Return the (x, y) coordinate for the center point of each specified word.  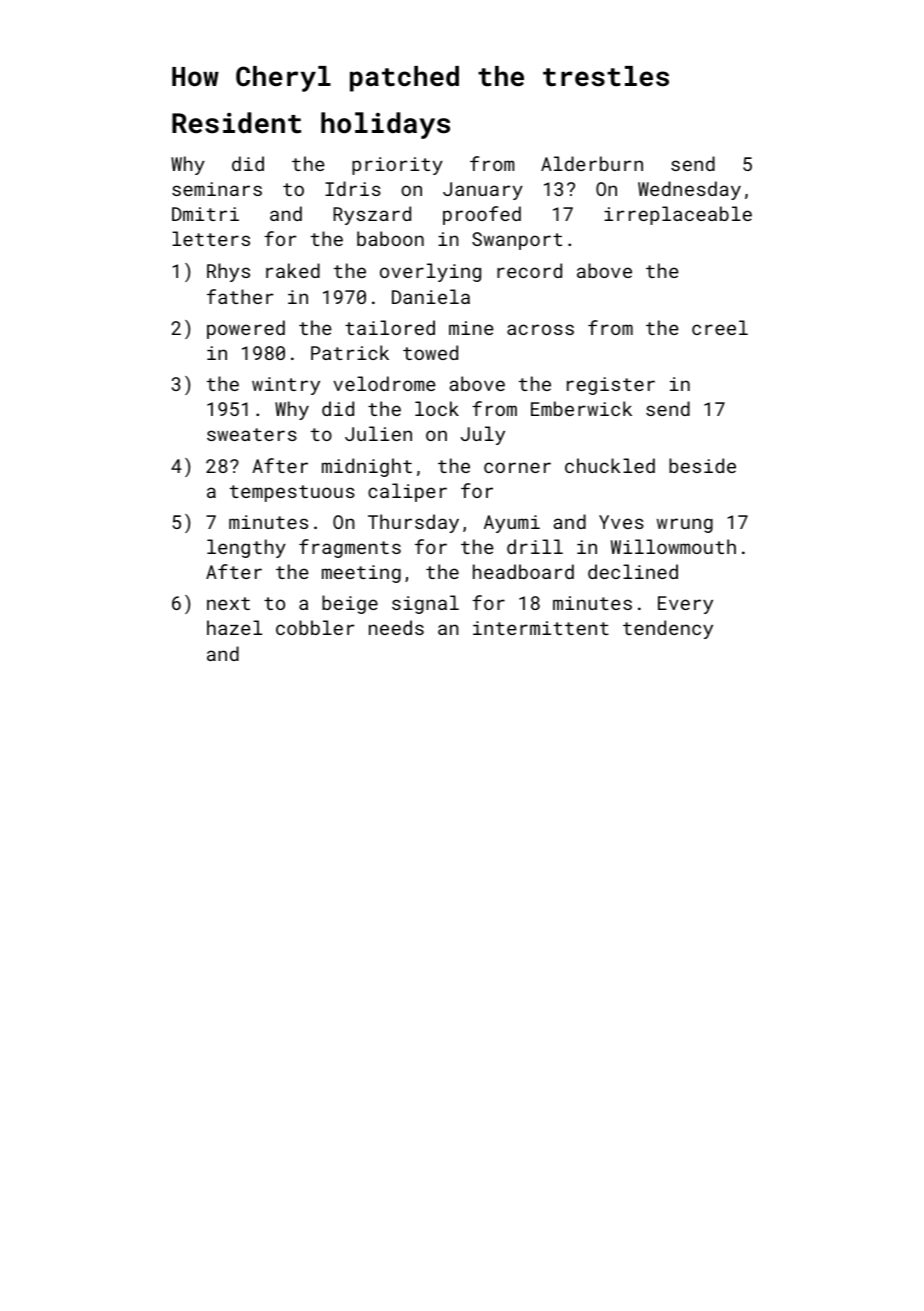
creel (720, 327)
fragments (350, 548)
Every (685, 605)
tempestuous (292, 493)
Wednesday (689, 190)
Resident (236, 123)
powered (246, 329)
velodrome (384, 383)
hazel (234, 627)
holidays (385, 125)
